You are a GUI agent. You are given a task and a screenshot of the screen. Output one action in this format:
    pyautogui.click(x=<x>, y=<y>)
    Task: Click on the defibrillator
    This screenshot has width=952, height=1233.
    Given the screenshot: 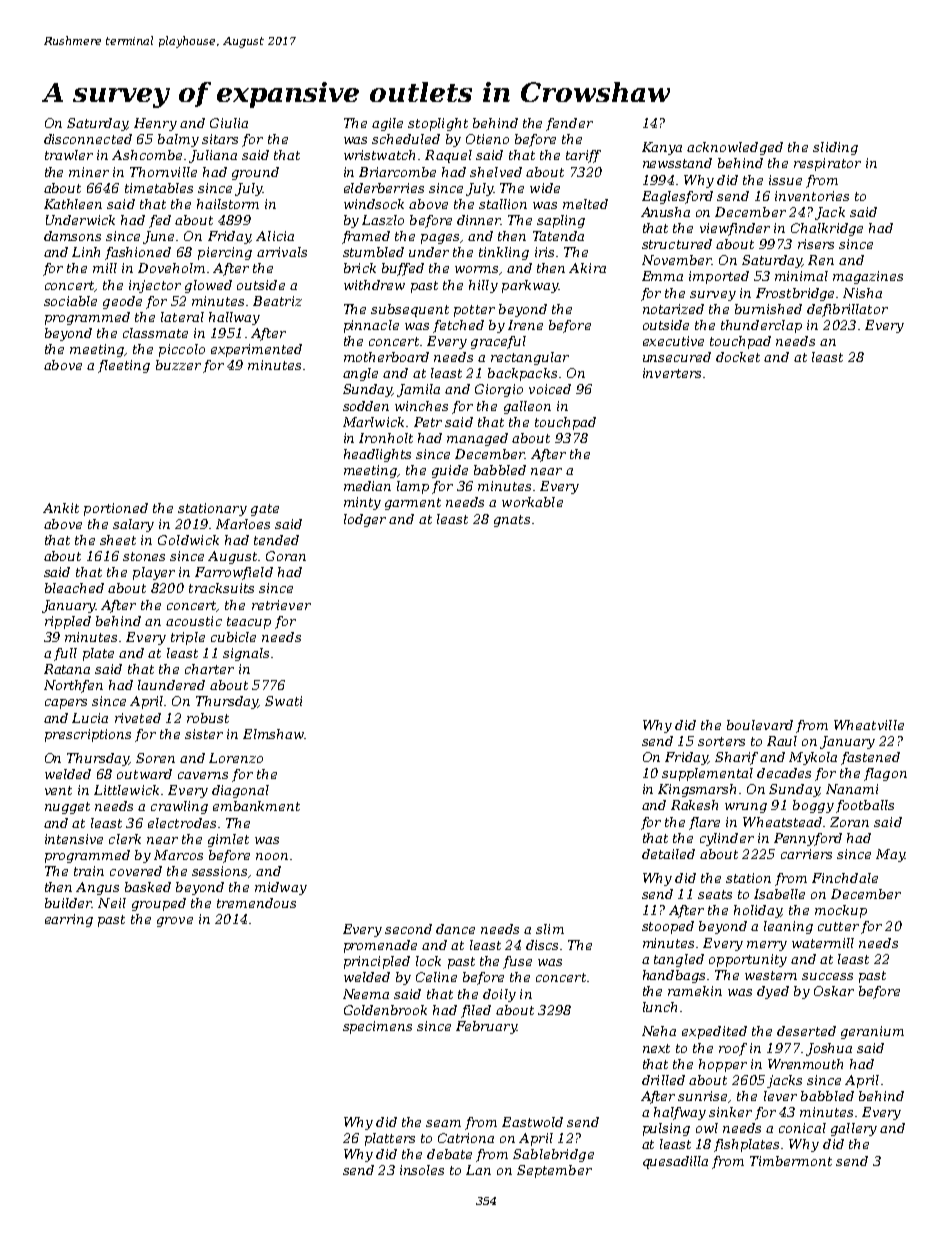 What is the action you would take?
    pyautogui.click(x=847, y=310)
